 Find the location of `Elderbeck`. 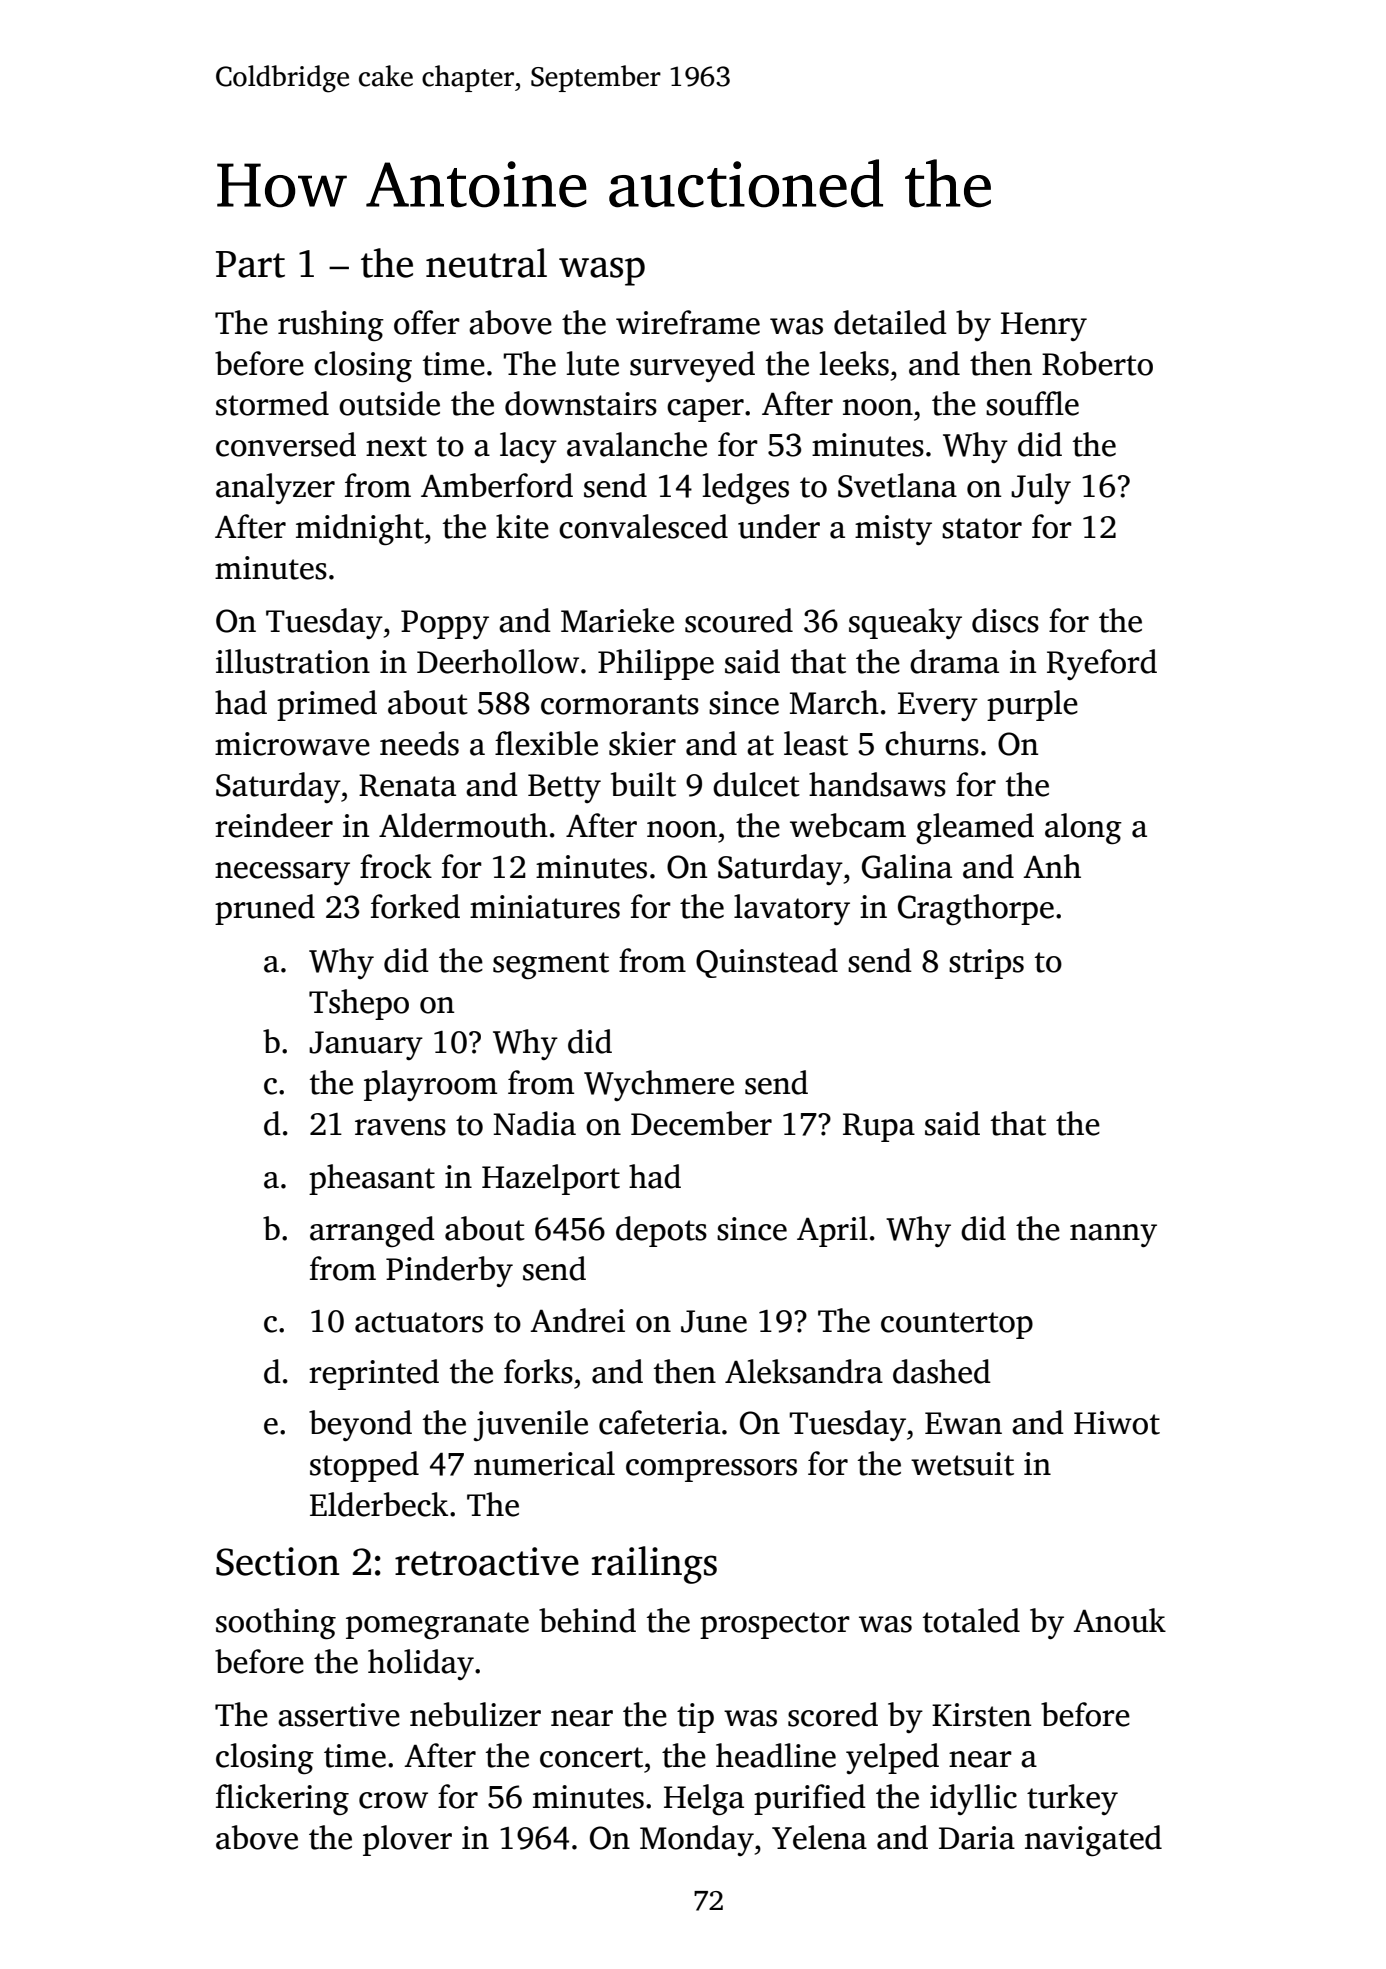

Elderbeck is located at coordinates (379, 1504).
